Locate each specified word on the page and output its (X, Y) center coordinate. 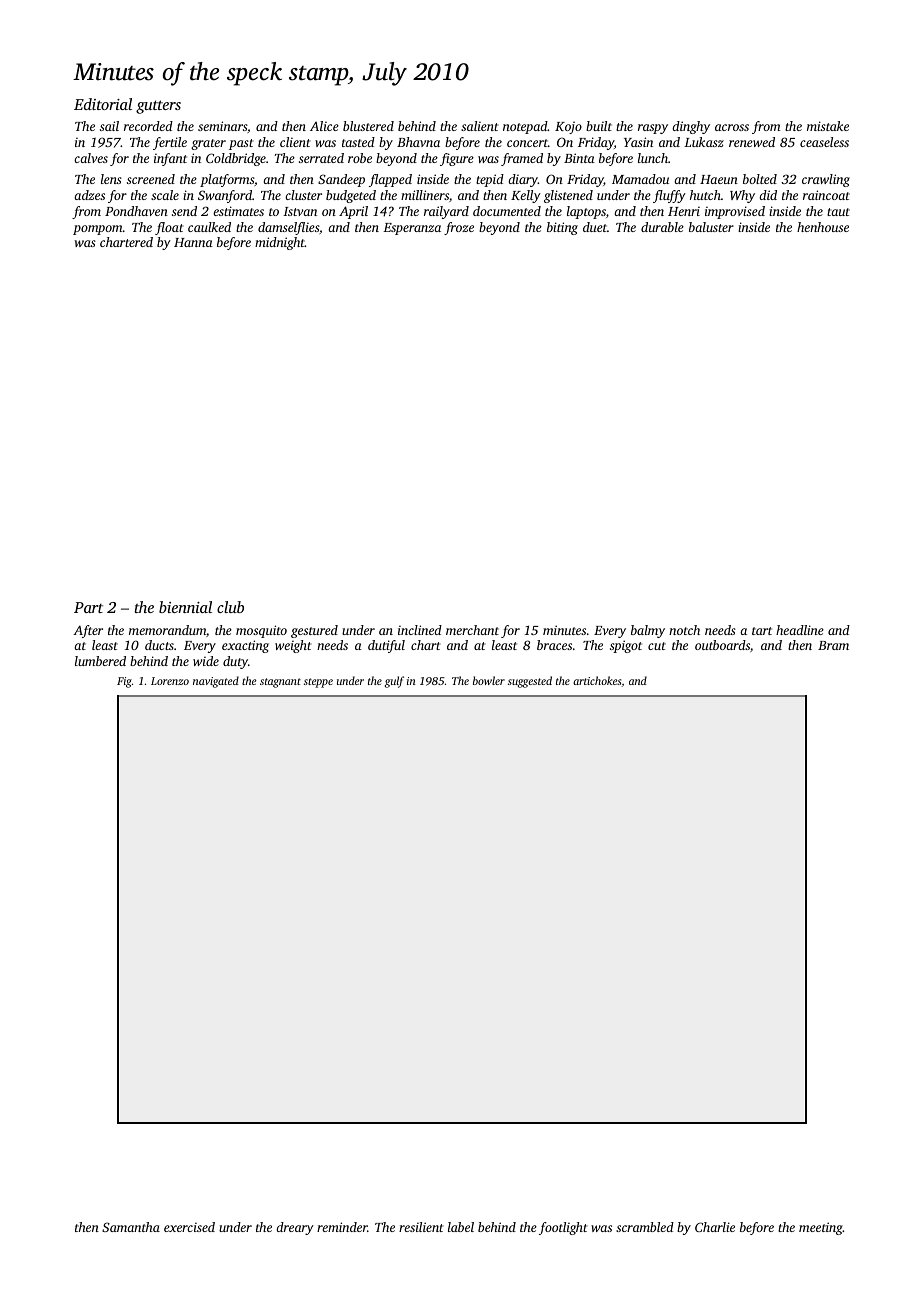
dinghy (691, 127)
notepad (525, 127)
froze (459, 228)
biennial (185, 607)
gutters (158, 107)
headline (800, 630)
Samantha (131, 1227)
